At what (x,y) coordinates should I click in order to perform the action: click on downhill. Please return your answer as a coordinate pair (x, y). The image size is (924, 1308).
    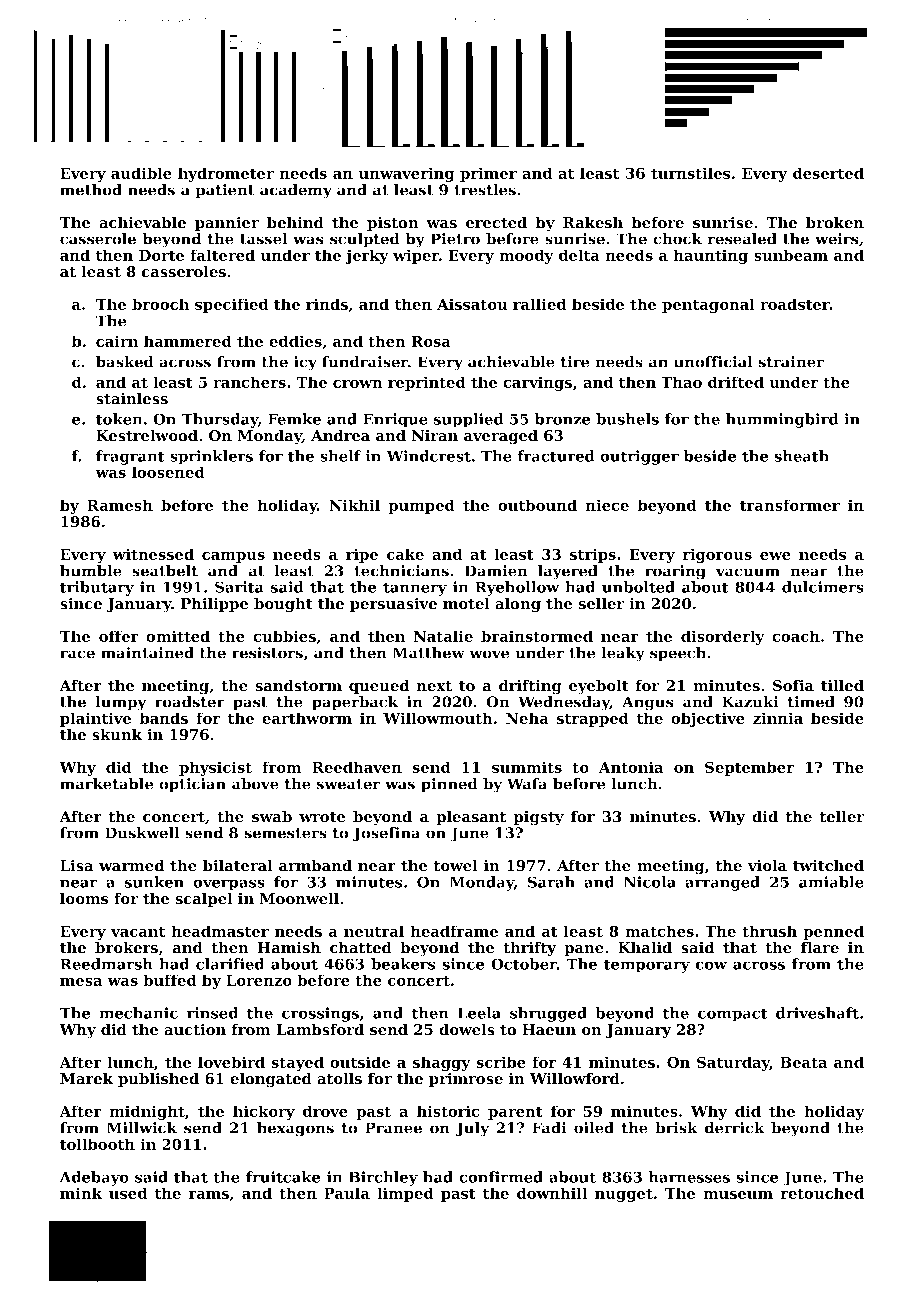
    Looking at the image, I should click on (552, 1193).
